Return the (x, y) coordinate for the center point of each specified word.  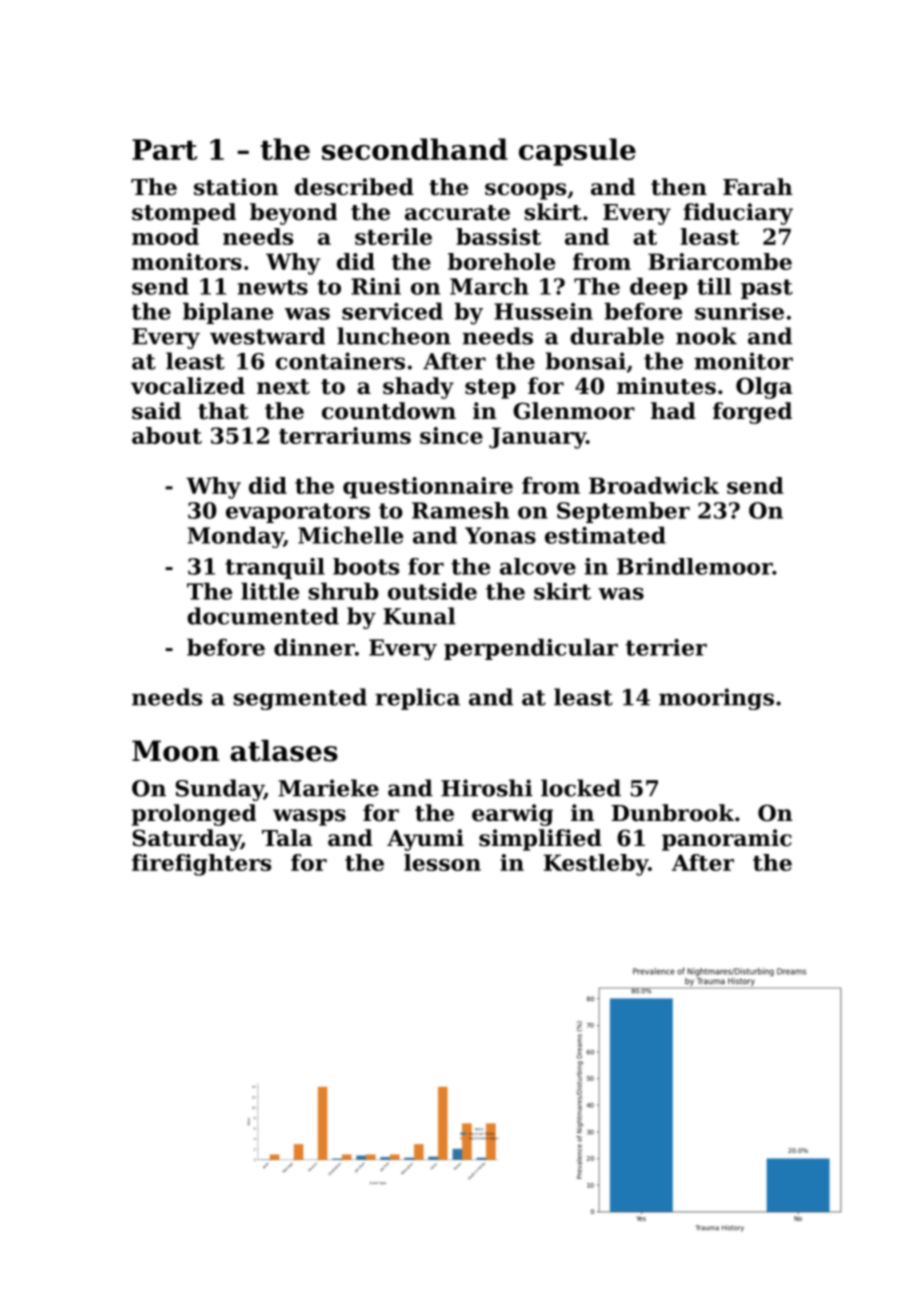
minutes (666, 386)
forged (752, 413)
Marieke (328, 788)
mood (165, 236)
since (451, 435)
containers (340, 361)
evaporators (298, 513)
